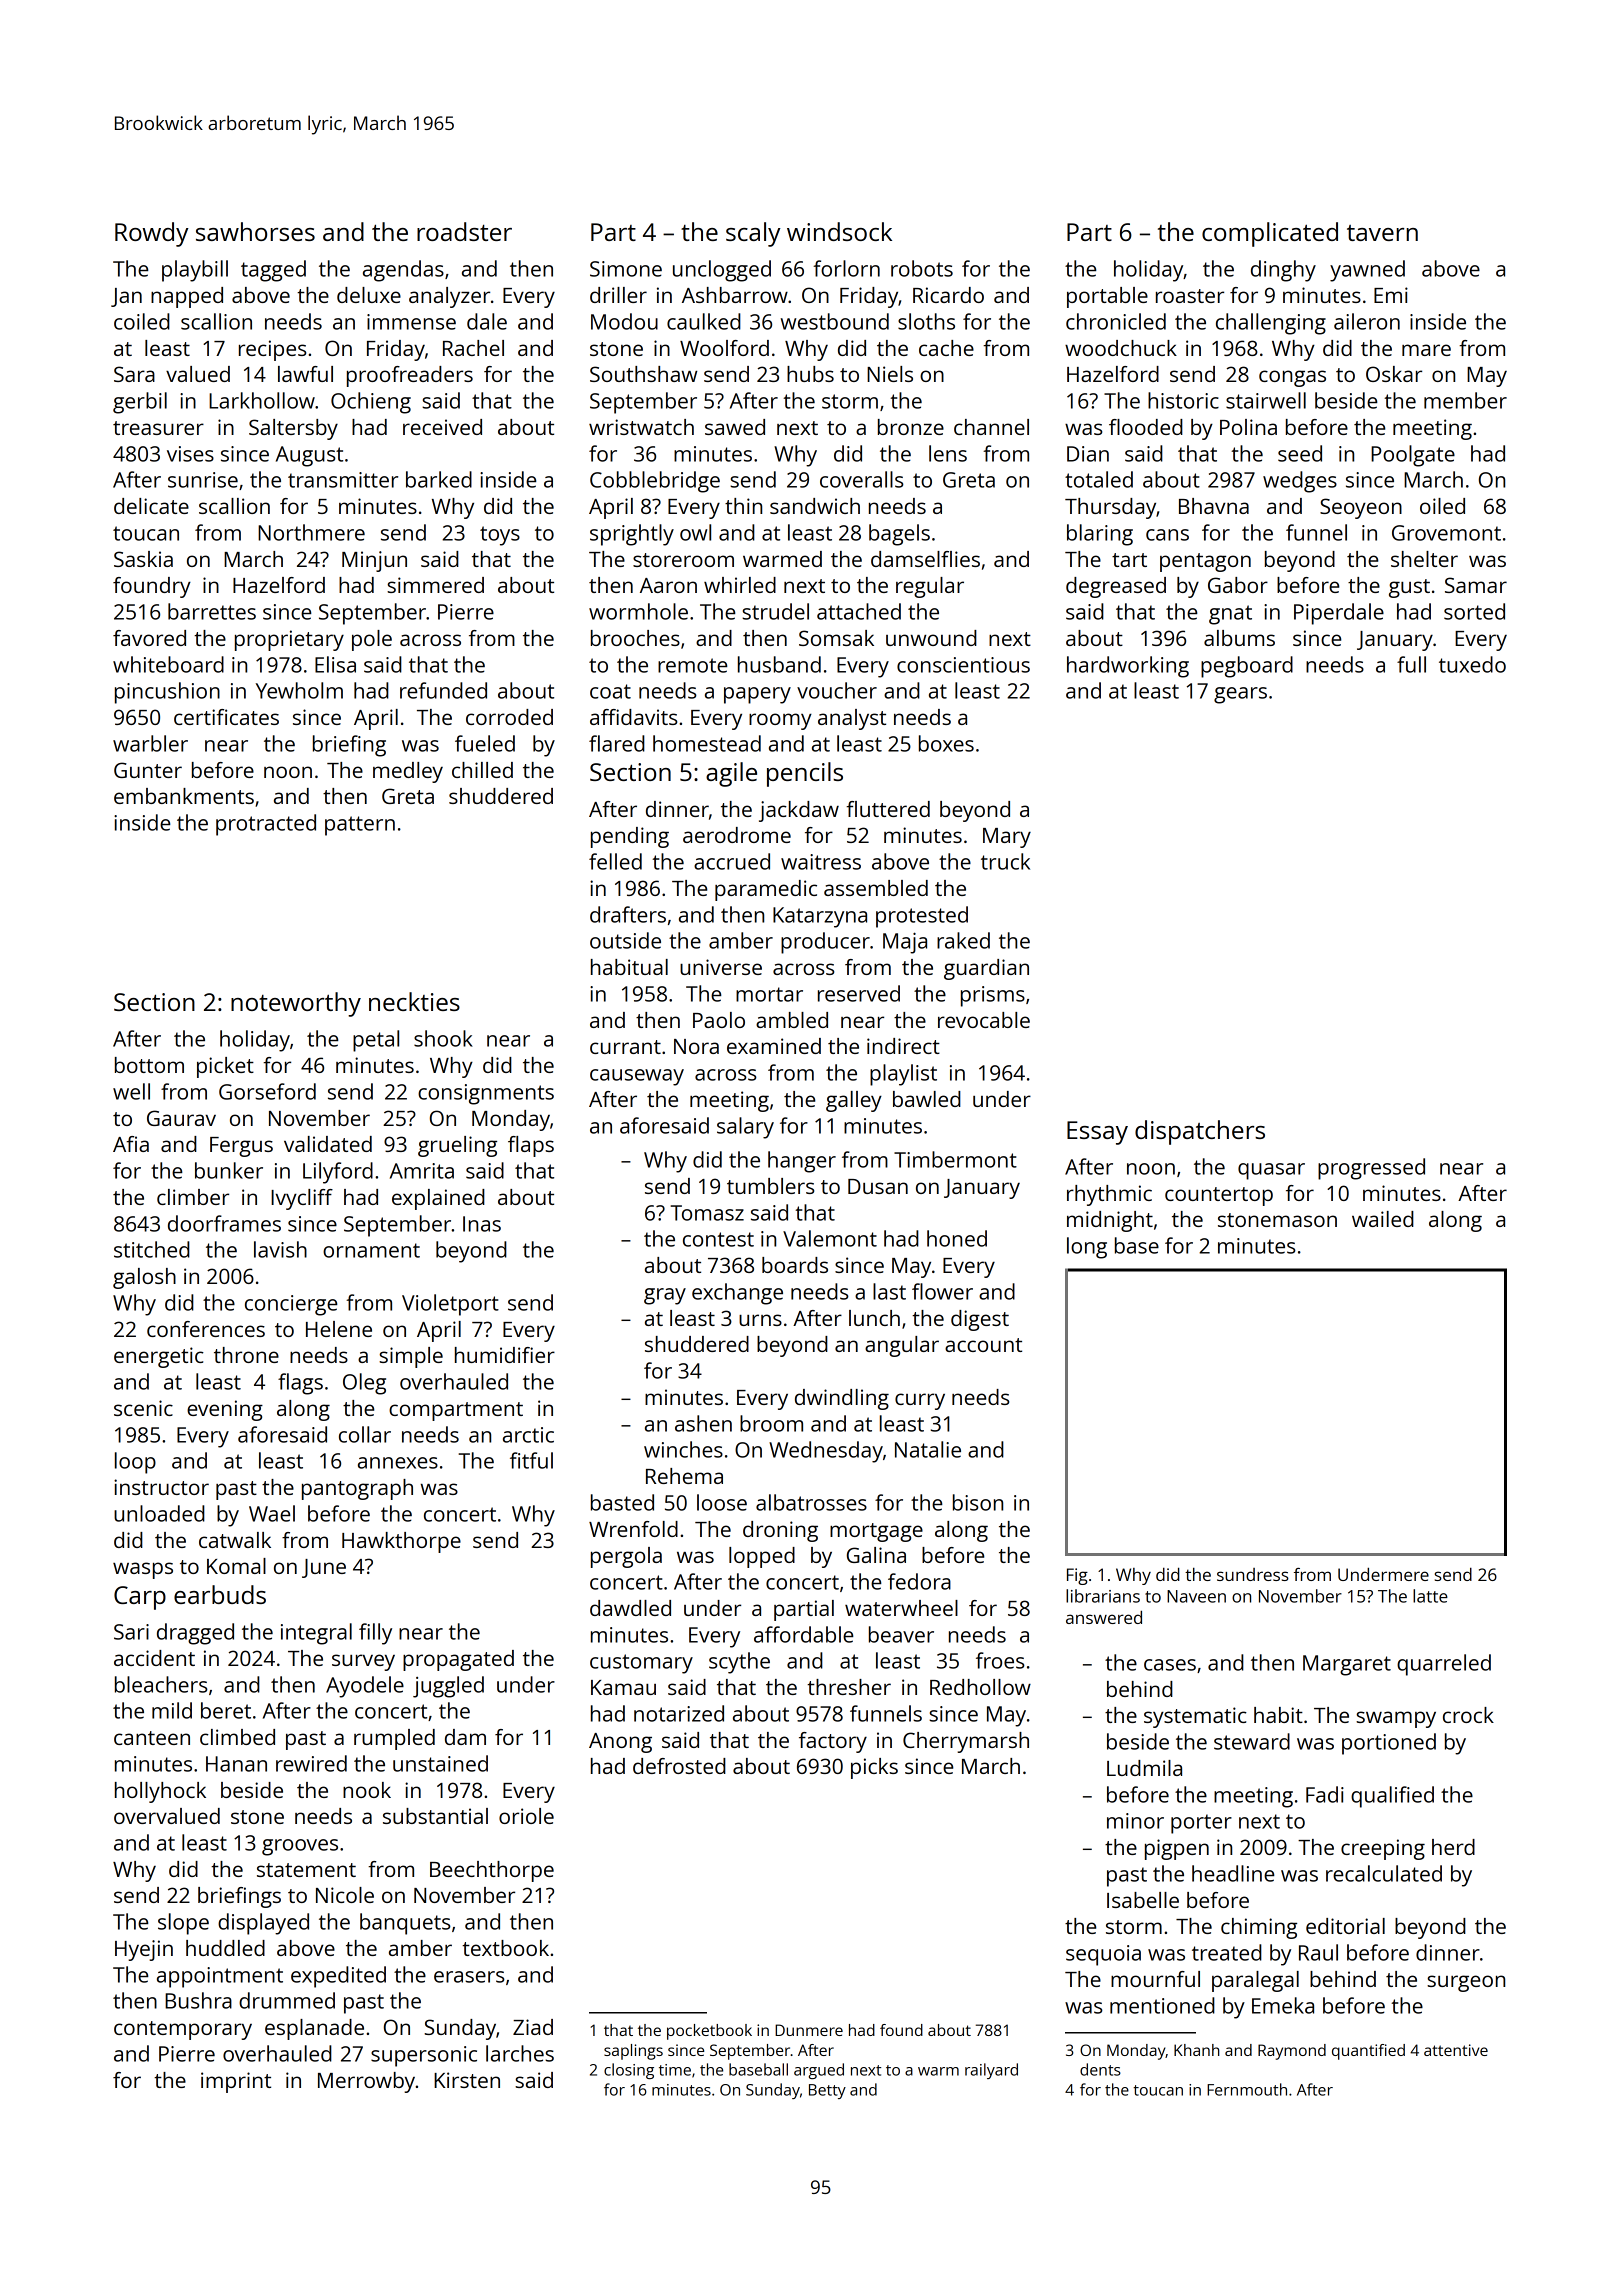 This page has height=2292, width=1620. I want to click on whiteboard, so click(168, 664).
